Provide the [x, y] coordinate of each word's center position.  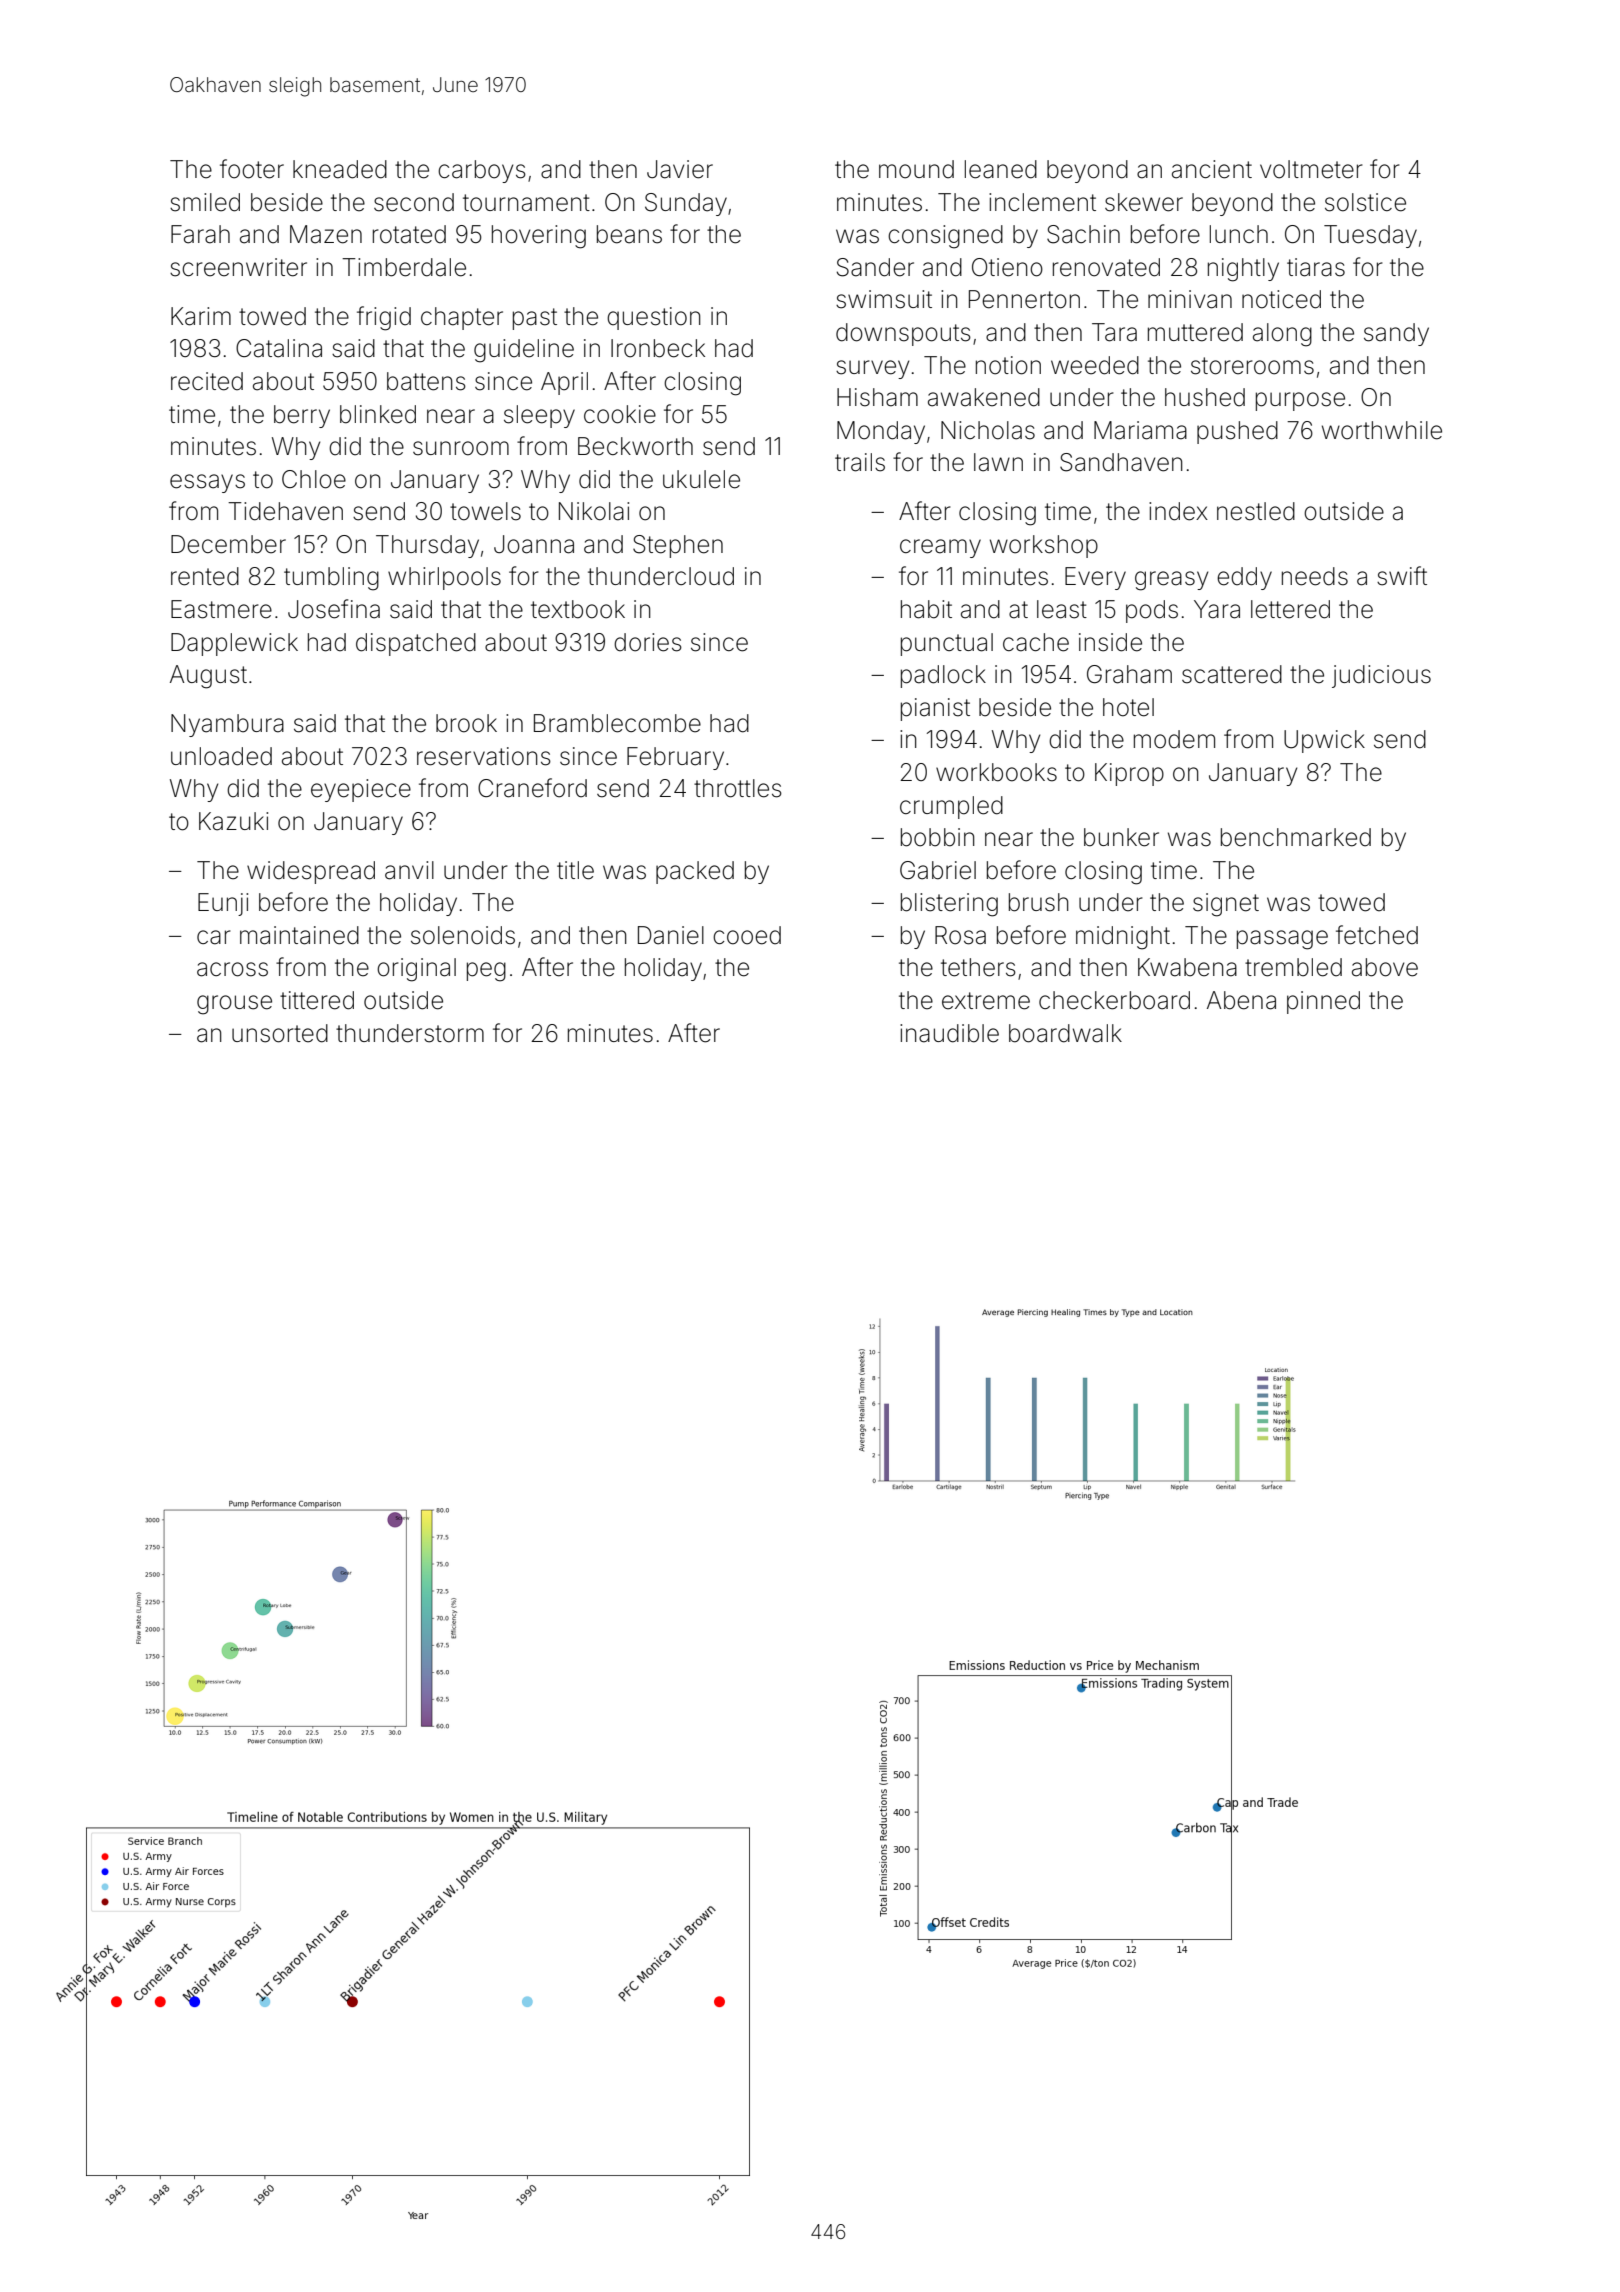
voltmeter [1311, 169]
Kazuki [233, 821]
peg [486, 972]
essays [207, 483]
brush [1039, 902]
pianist [935, 709]
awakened [984, 397]
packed [695, 872]
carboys [482, 171]
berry [302, 416]
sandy [1396, 334]
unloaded [221, 756]
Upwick [1324, 741]
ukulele [701, 479]
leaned [1001, 169]
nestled [1256, 511]
